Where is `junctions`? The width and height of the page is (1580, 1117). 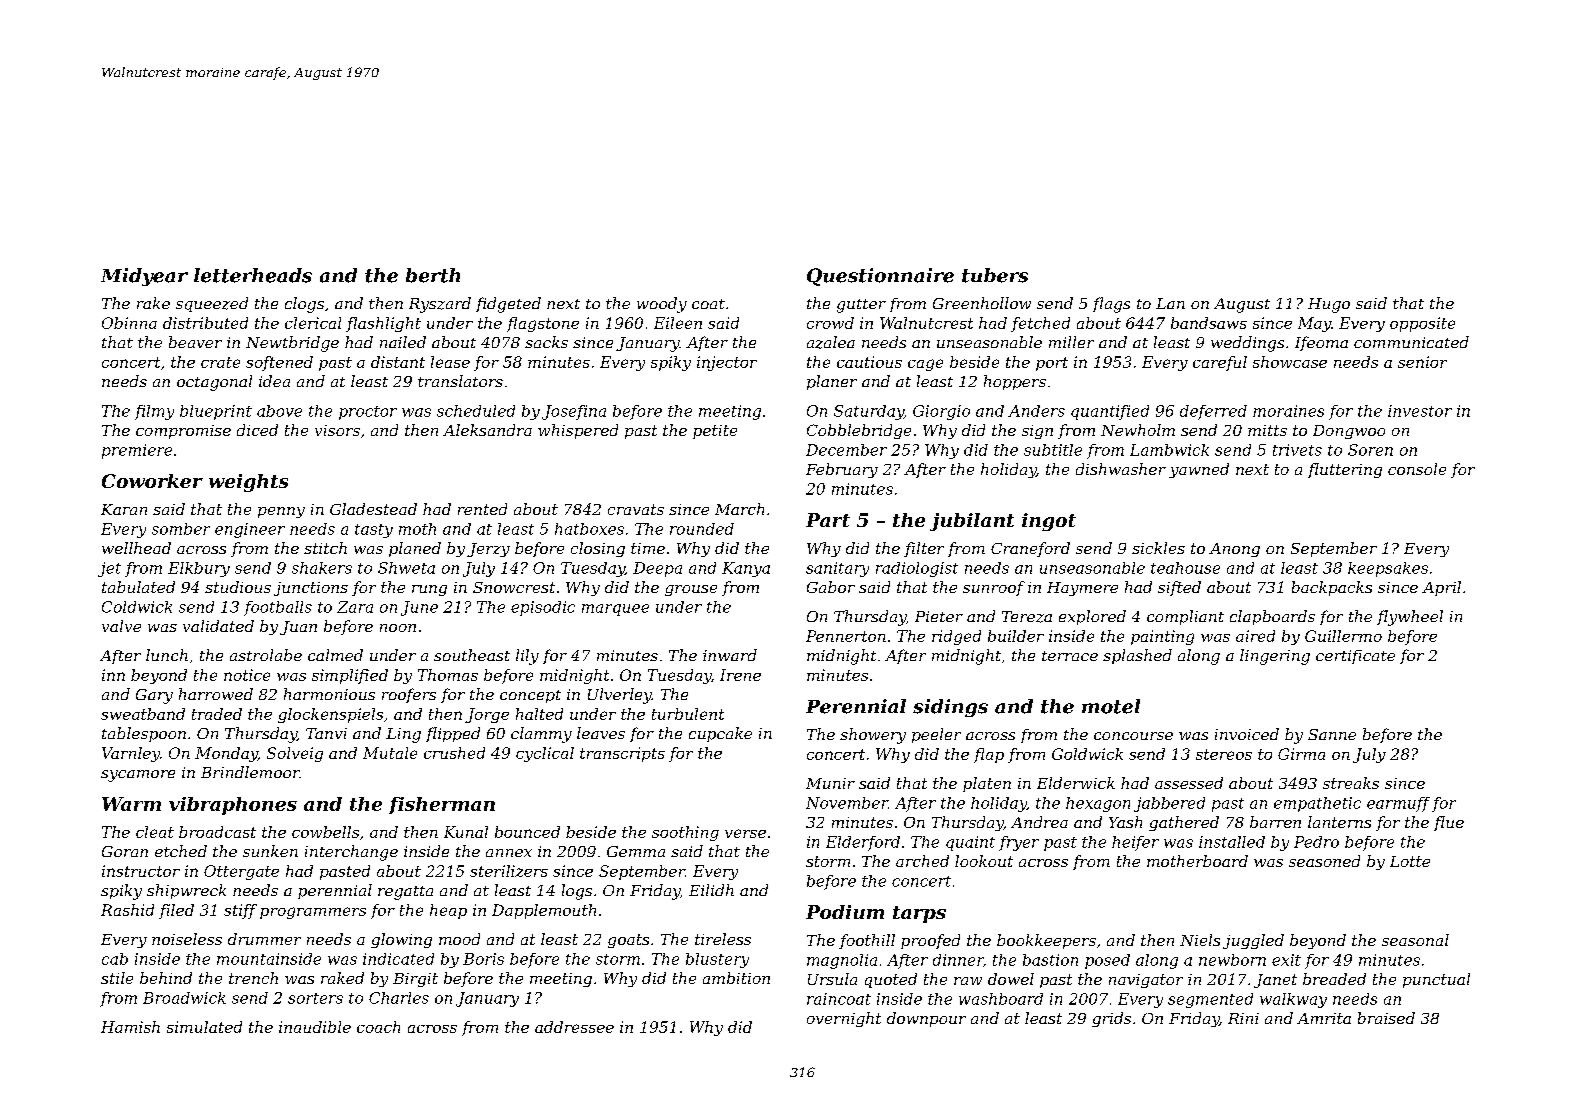 junctions is located at coordinates (311, 589).
